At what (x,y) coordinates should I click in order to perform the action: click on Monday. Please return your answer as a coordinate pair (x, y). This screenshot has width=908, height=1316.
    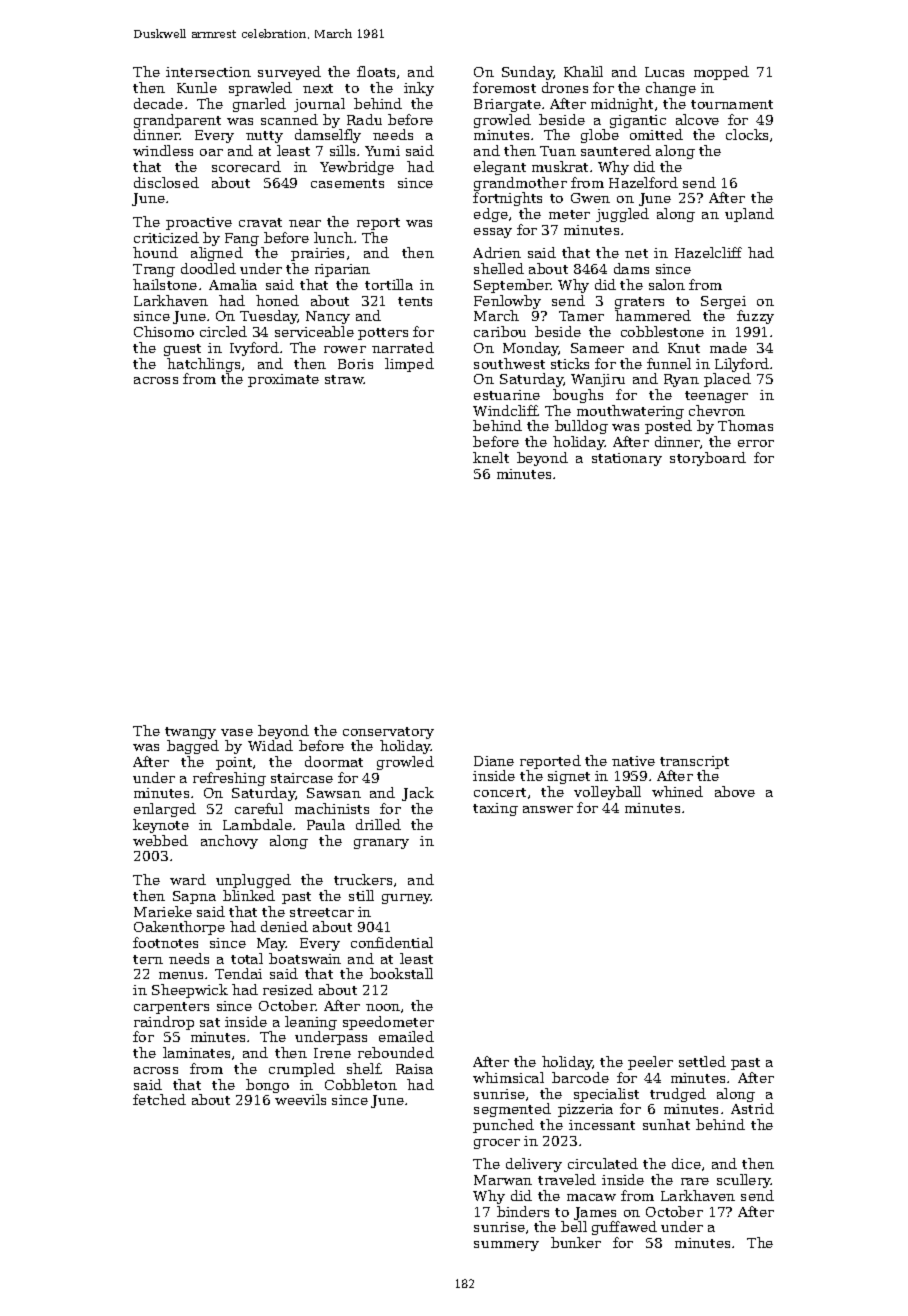
    Looking at the image, I should click on (531, 349).
